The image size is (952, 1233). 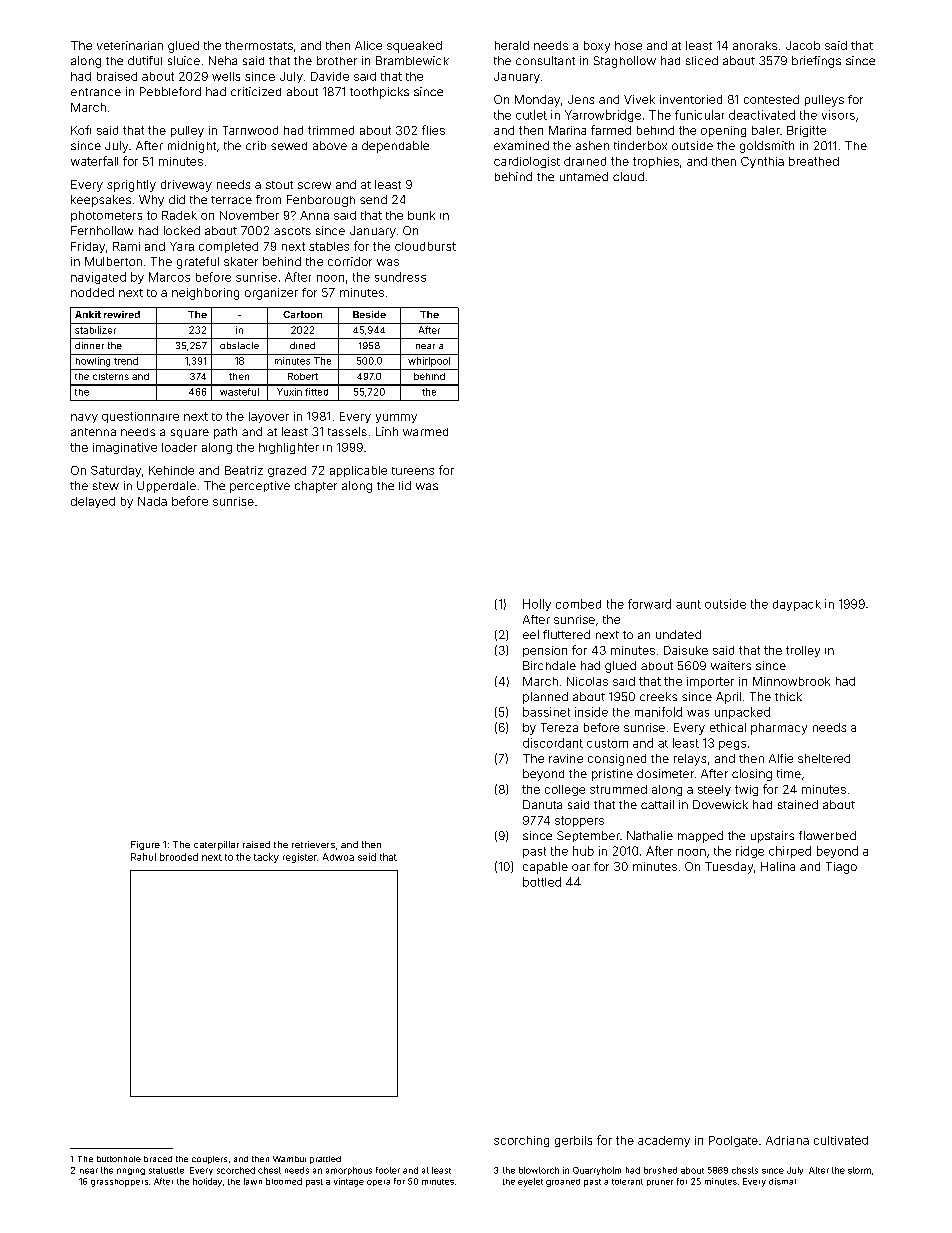 I want to click on Figure, so click(x=145, y=845).
